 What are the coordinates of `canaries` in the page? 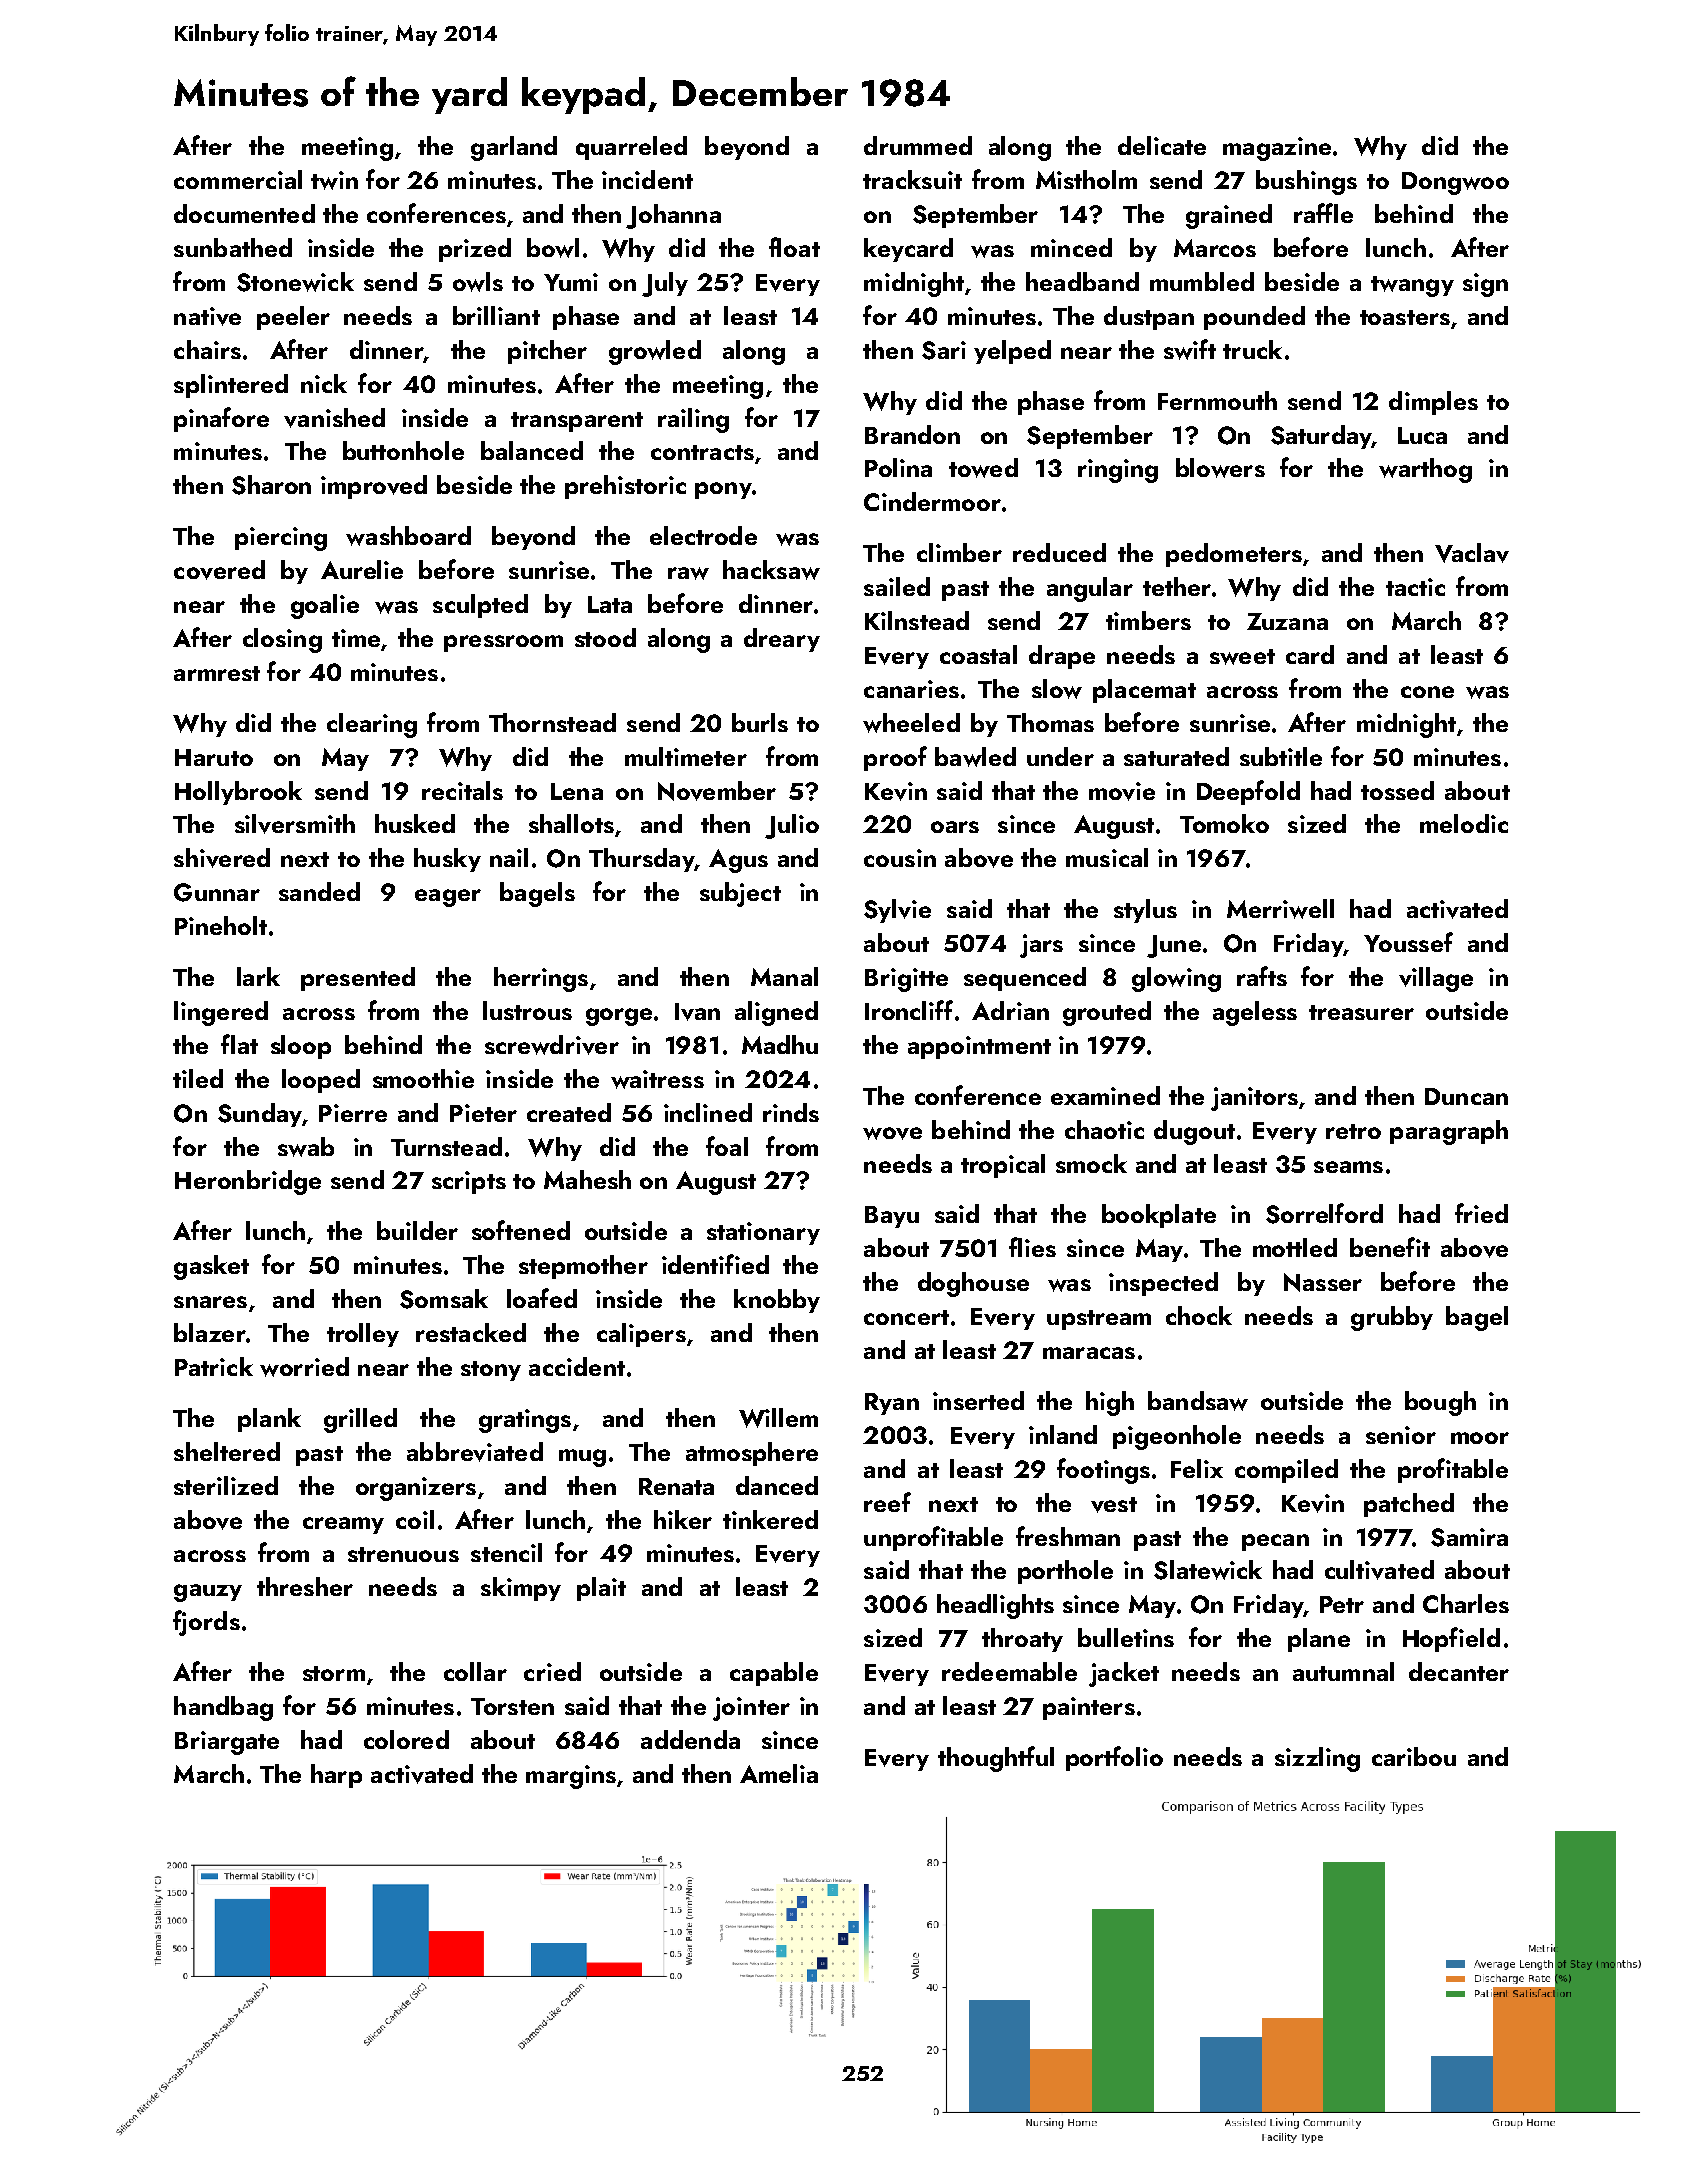 It's located at (911, 689).
